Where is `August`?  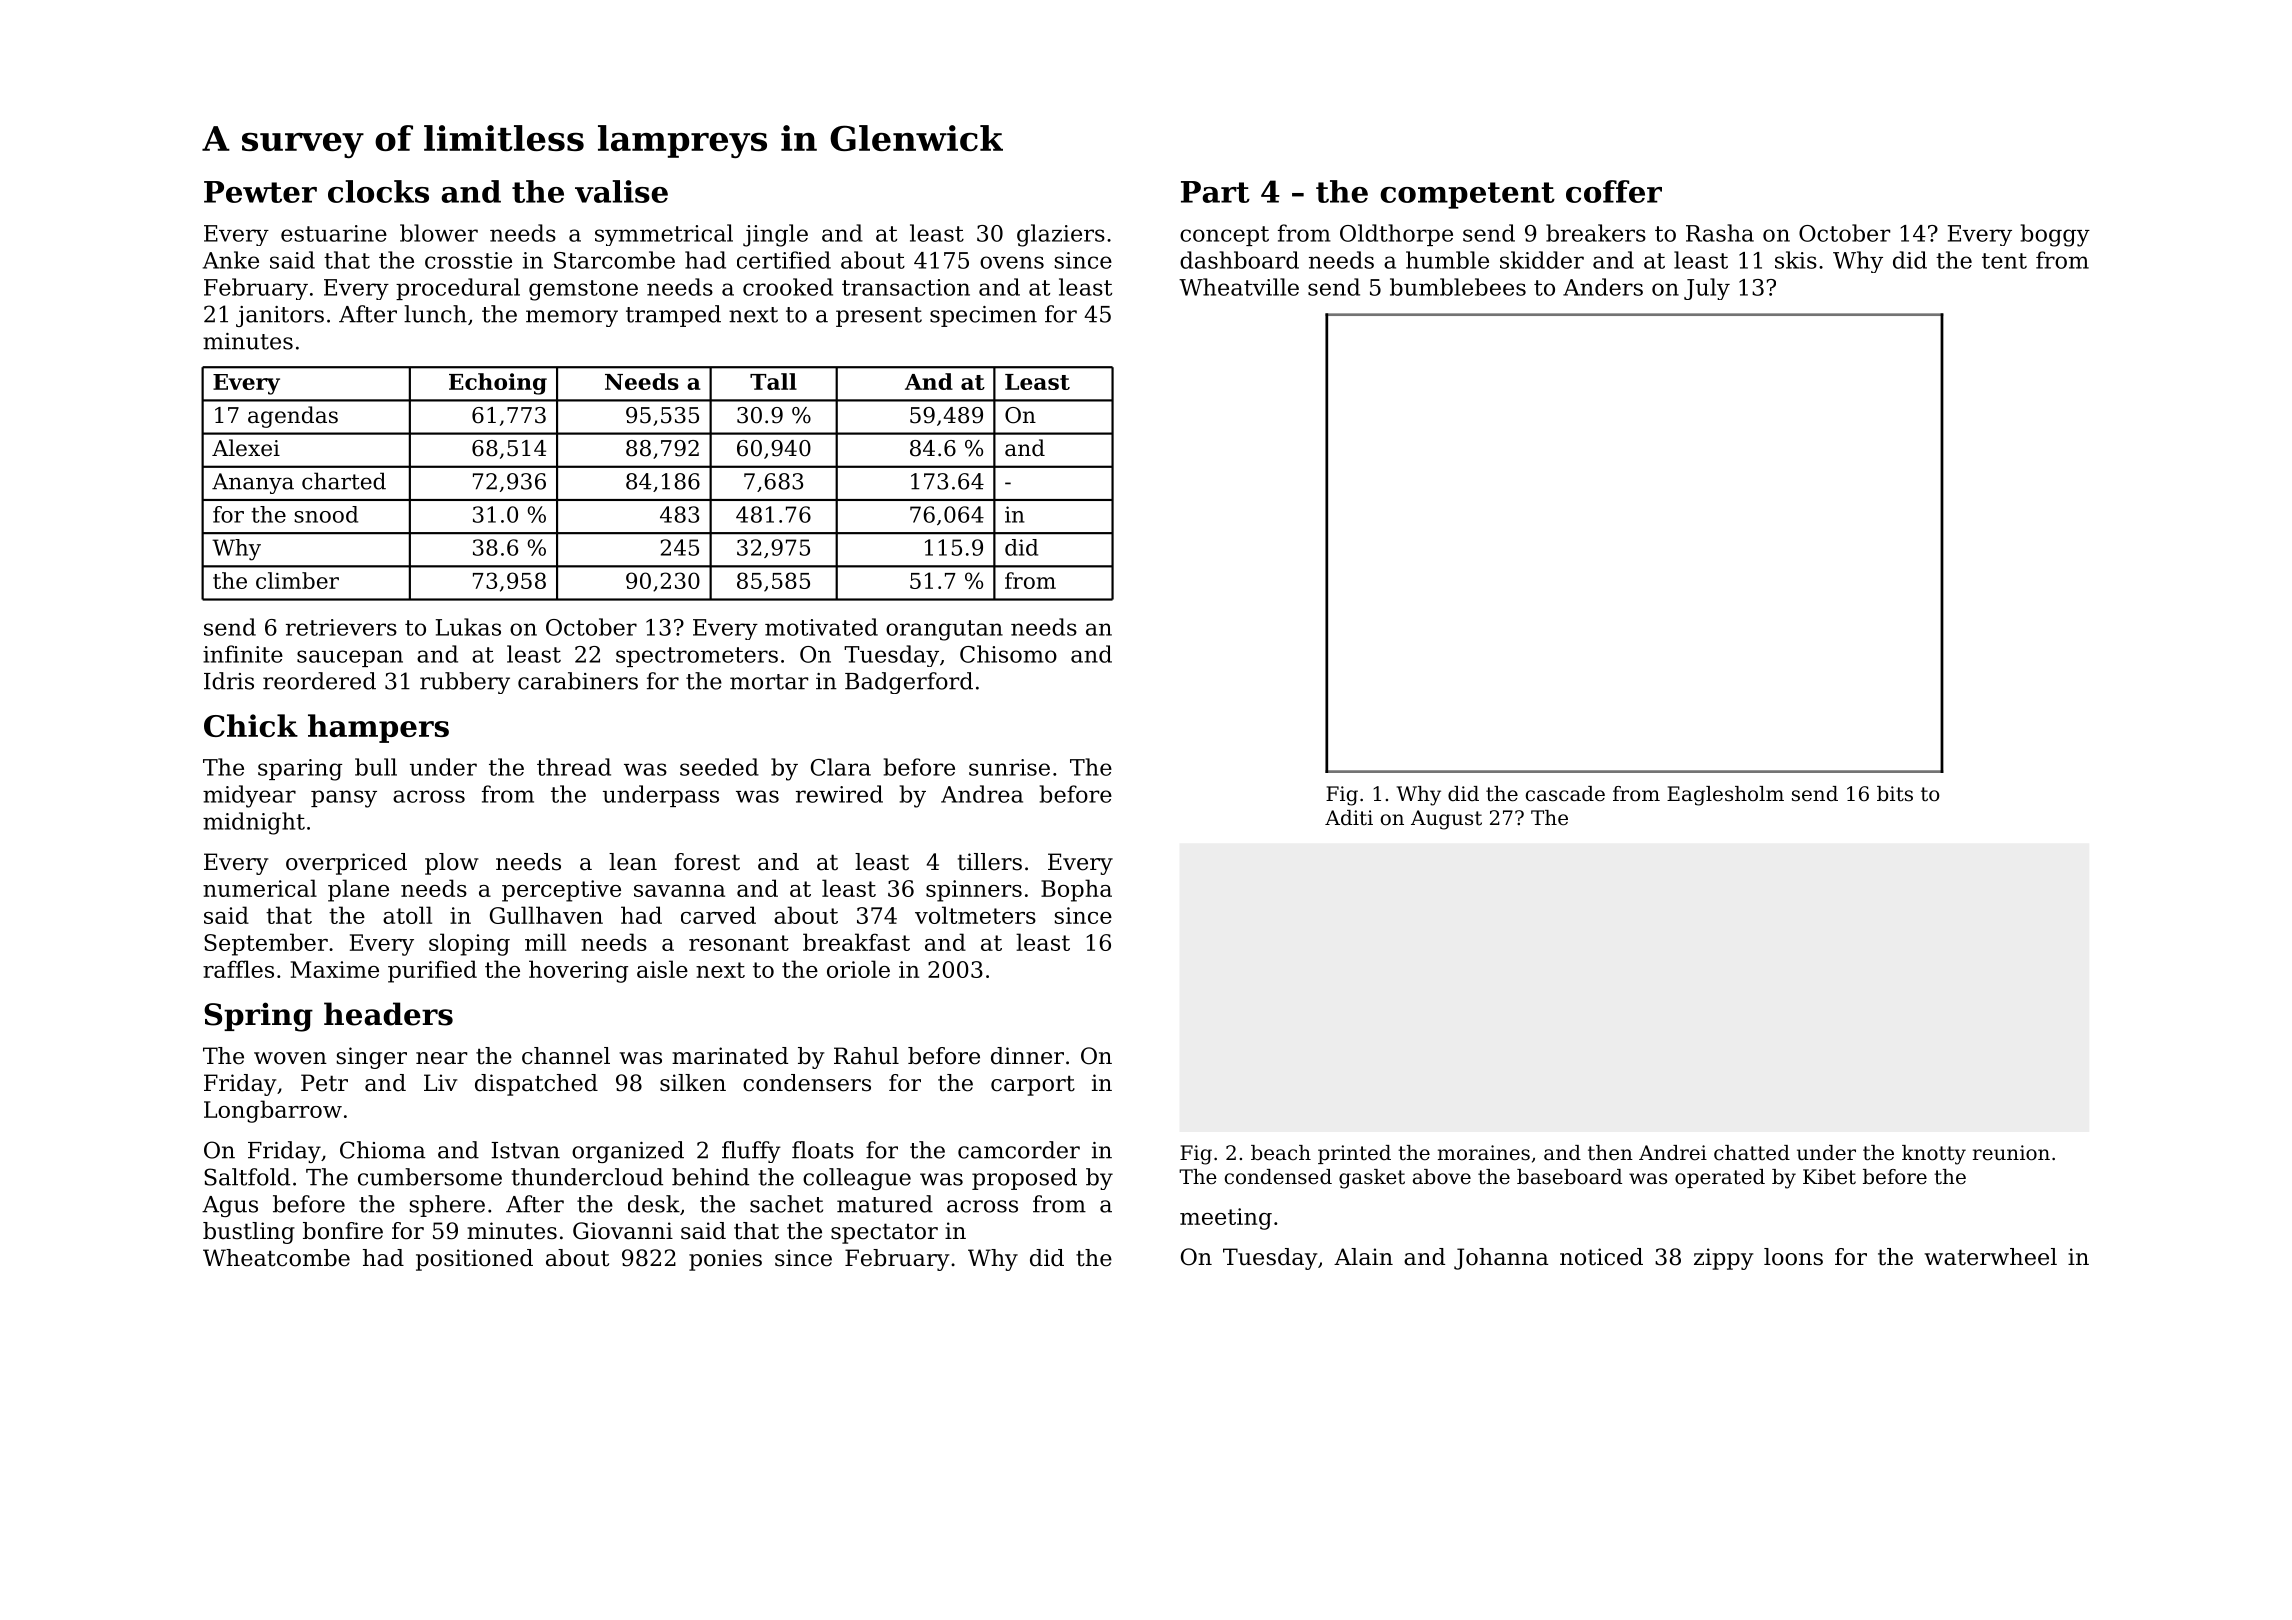
August is located at coordinates (1446, 820).
